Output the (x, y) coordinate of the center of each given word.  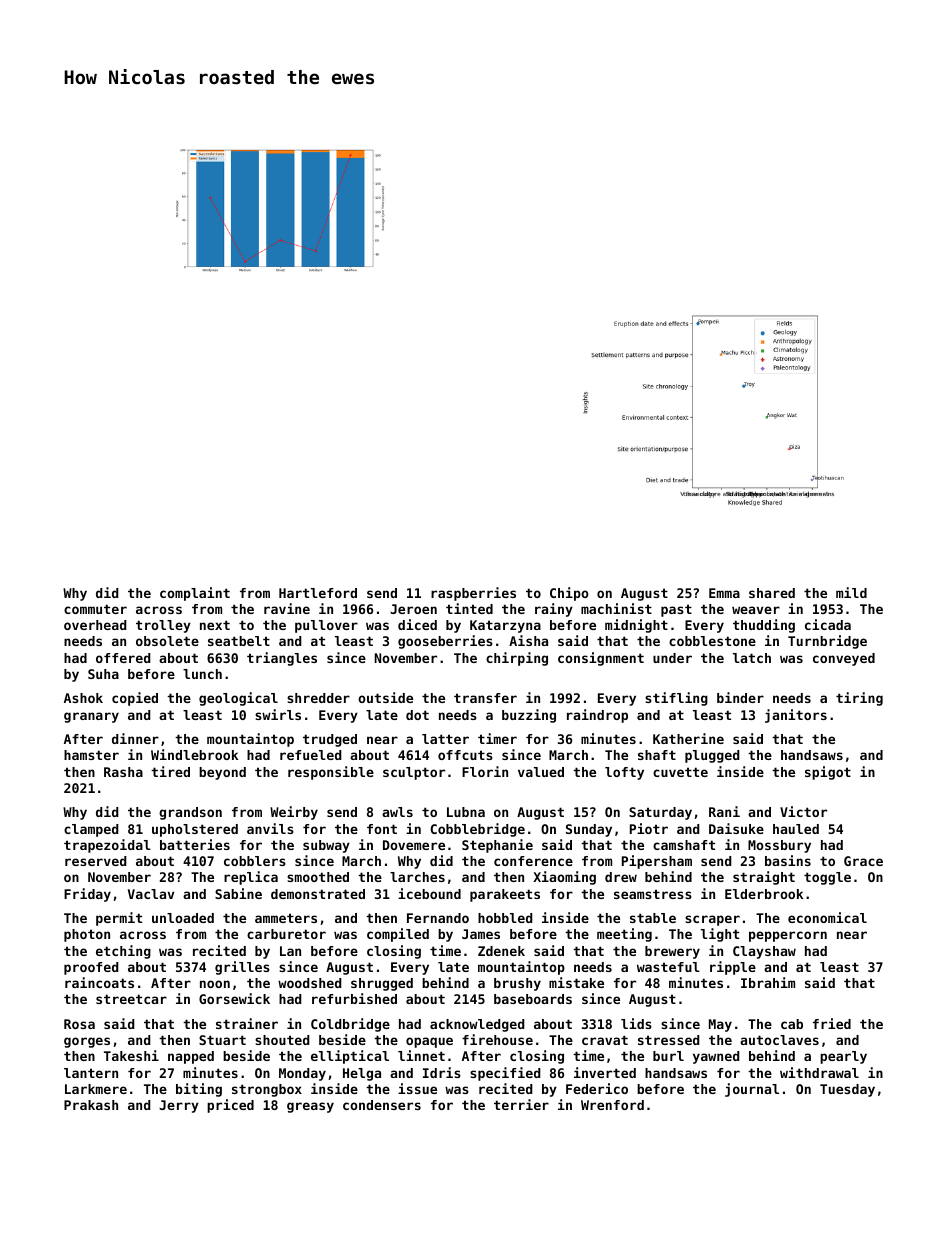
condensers (382, 1105)
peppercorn (788, 936)
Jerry (179, 1106)
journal (752, 1090)
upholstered (195, 830)
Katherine (688, 738)
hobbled (505, 918)
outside (385, 697)
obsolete (167, 641)
